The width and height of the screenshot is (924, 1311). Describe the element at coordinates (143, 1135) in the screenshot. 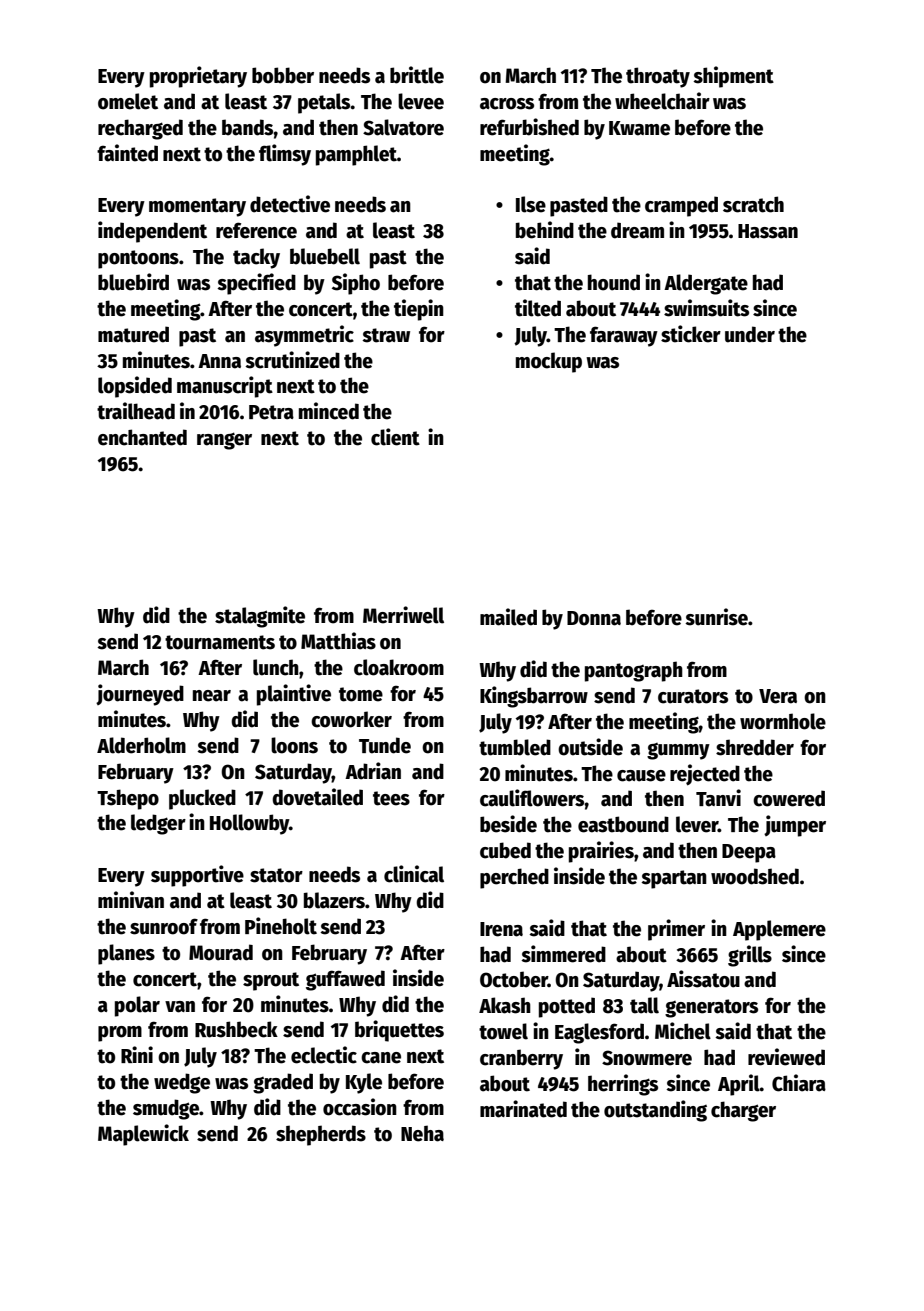

I see `Maplewick` at that location.
